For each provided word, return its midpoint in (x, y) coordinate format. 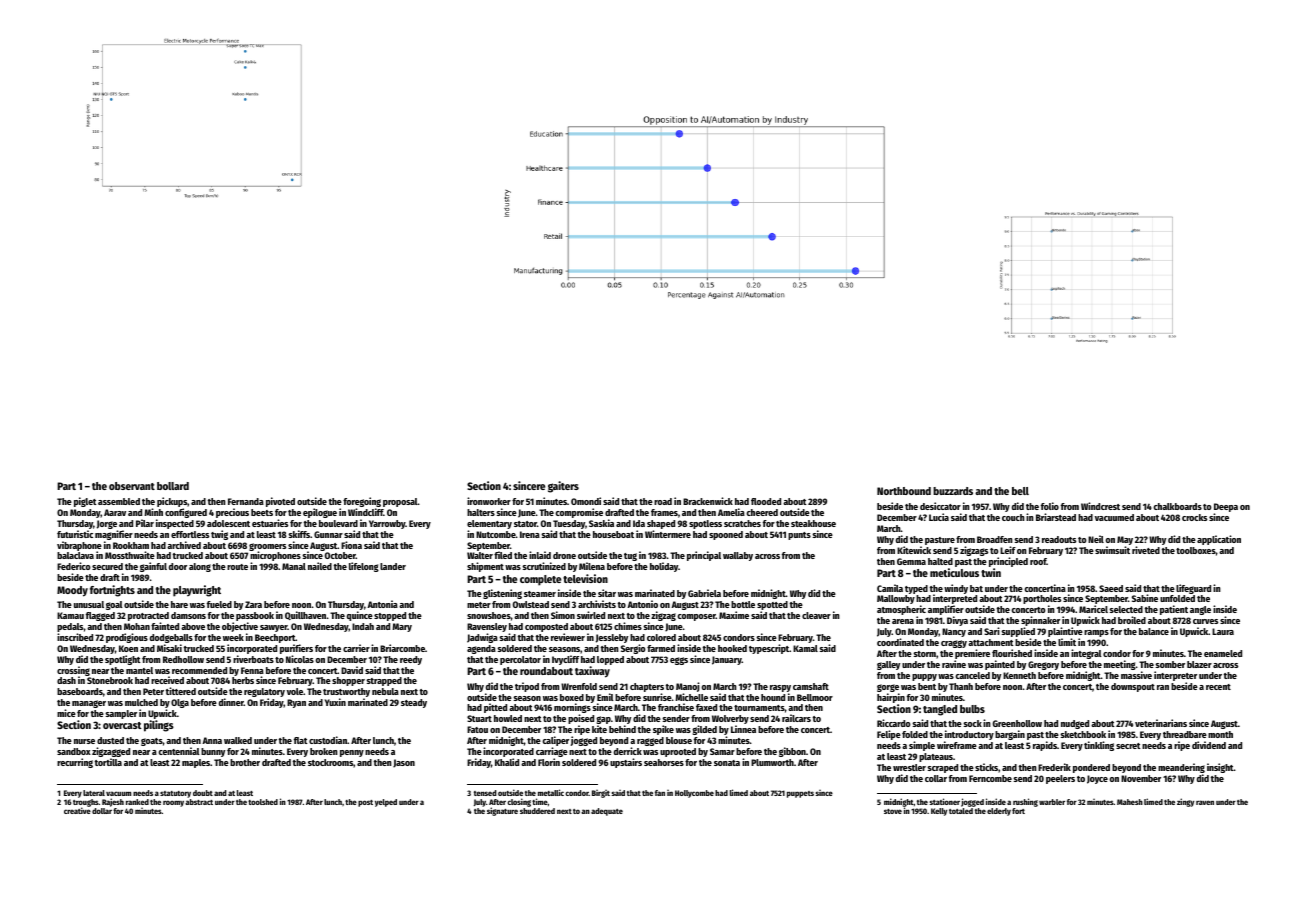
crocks (1194, 517)
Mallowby (896, 599)
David (352, 670)
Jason (404, 763)
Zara (253, 604)
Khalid (507, 762)
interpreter (1175, 676)
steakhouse (813, 523)
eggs (679, 661)
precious (232, 513)
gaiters (563, 487)
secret (1128, 746)
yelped (386, 803)
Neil (1096, 539)
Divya (957, 621)
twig (219, 535)
